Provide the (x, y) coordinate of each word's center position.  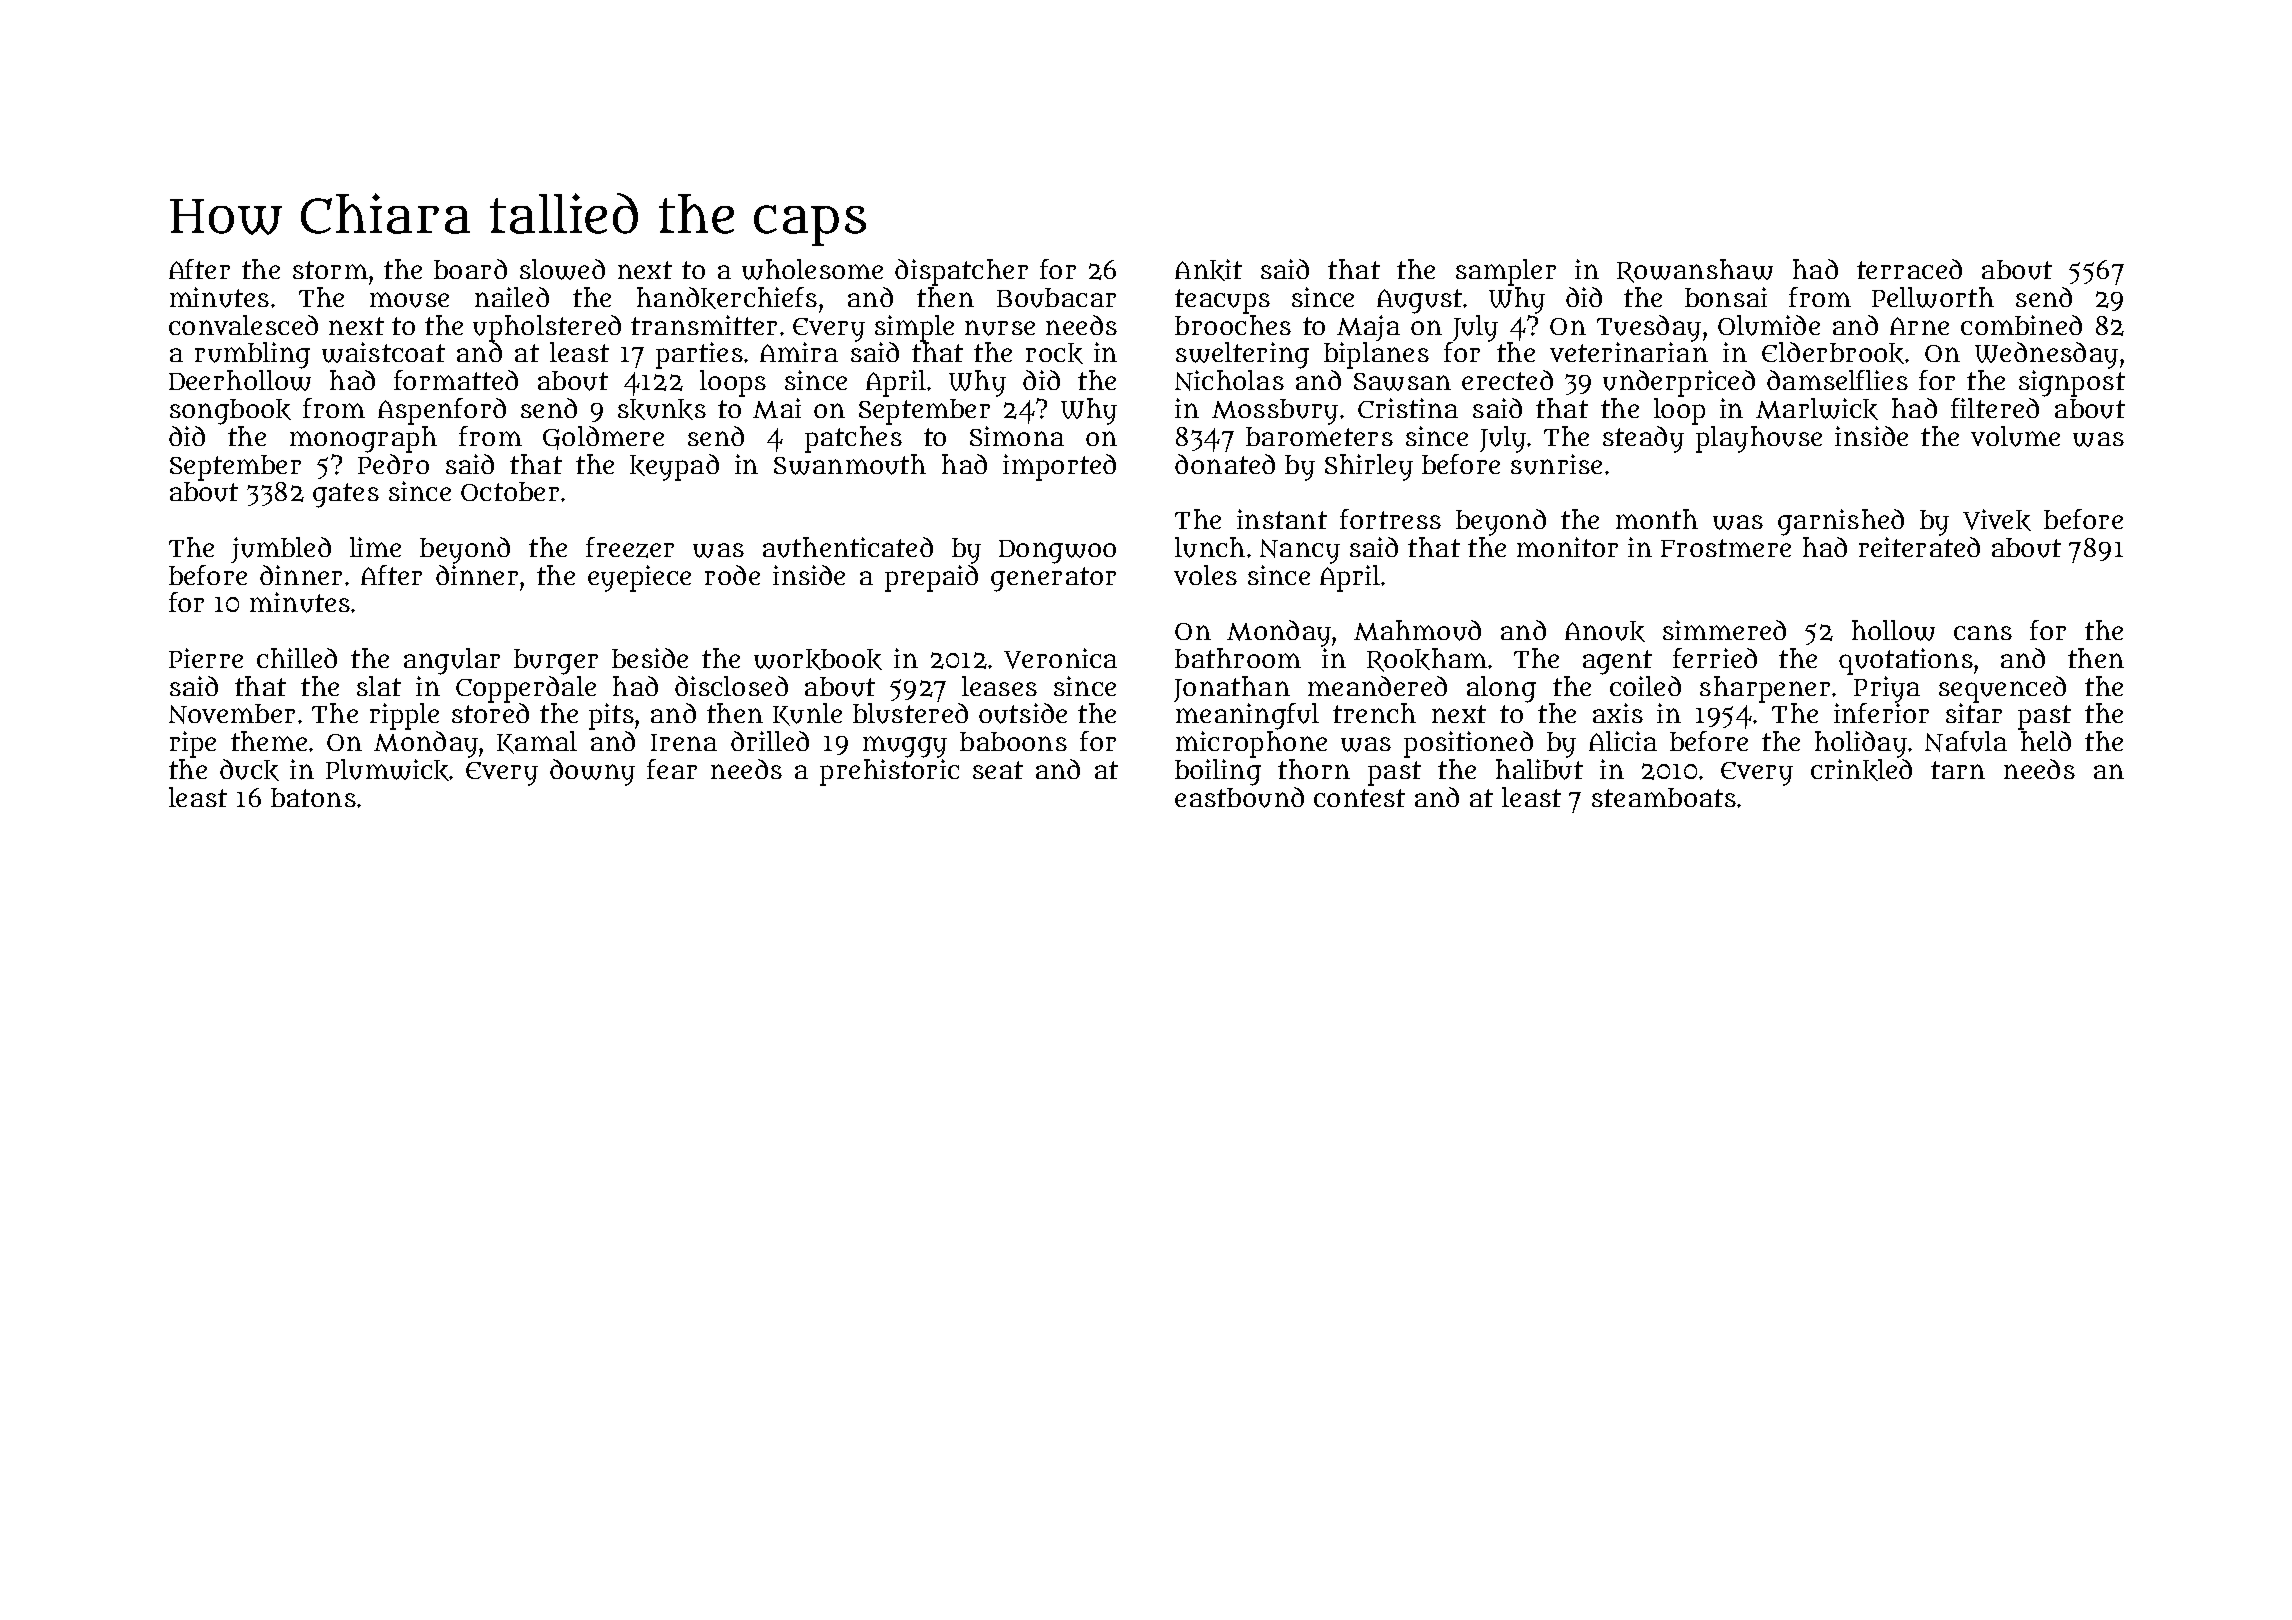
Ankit (1208, 270)
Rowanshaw (1695, 271)
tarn (1958, 770)
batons (313, 797)
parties (699, 355)
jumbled (281, 550)
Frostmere (1726, 548)
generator (1053, 579)
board (470, 269)
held (2046, 741)
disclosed (731, 686)
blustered (910, 713)
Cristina (1408, 408)
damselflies (1837, 380)
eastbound (1239, 797)
